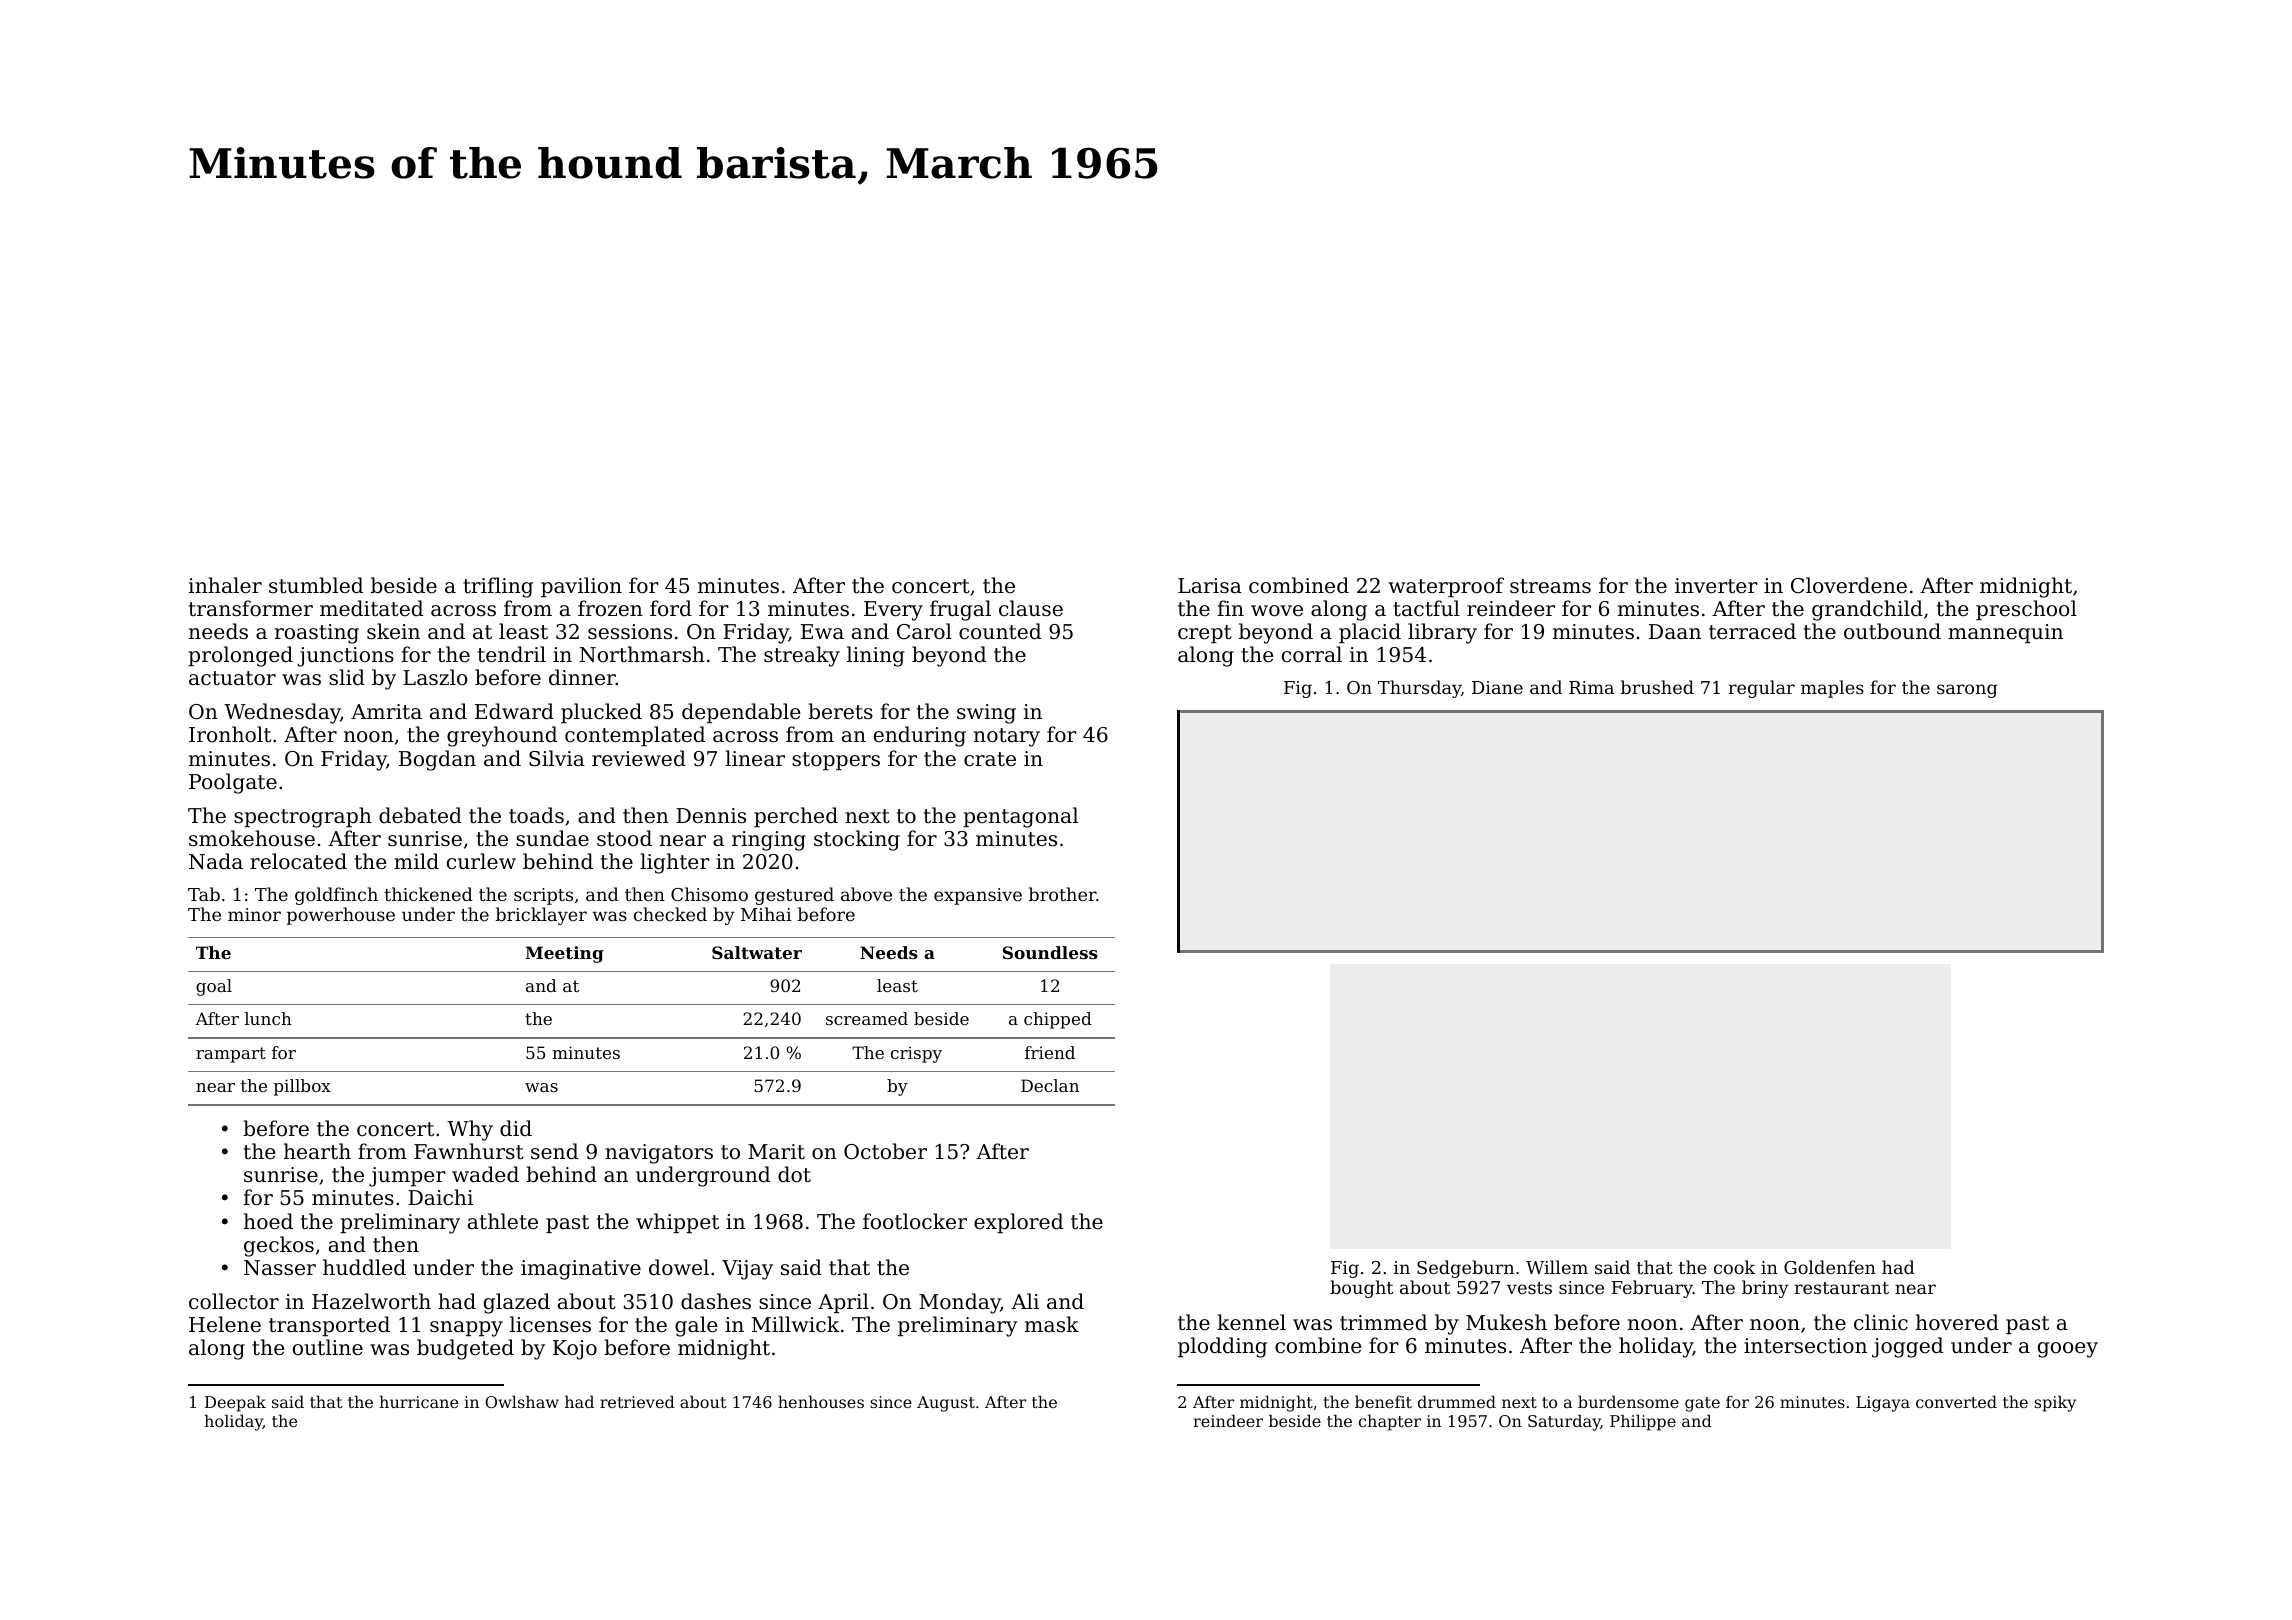 The image size is (2292, 1620). What do you see at coordinates (516, 1128) in the image?
I see `did` at bounding box center [516, 1128].
